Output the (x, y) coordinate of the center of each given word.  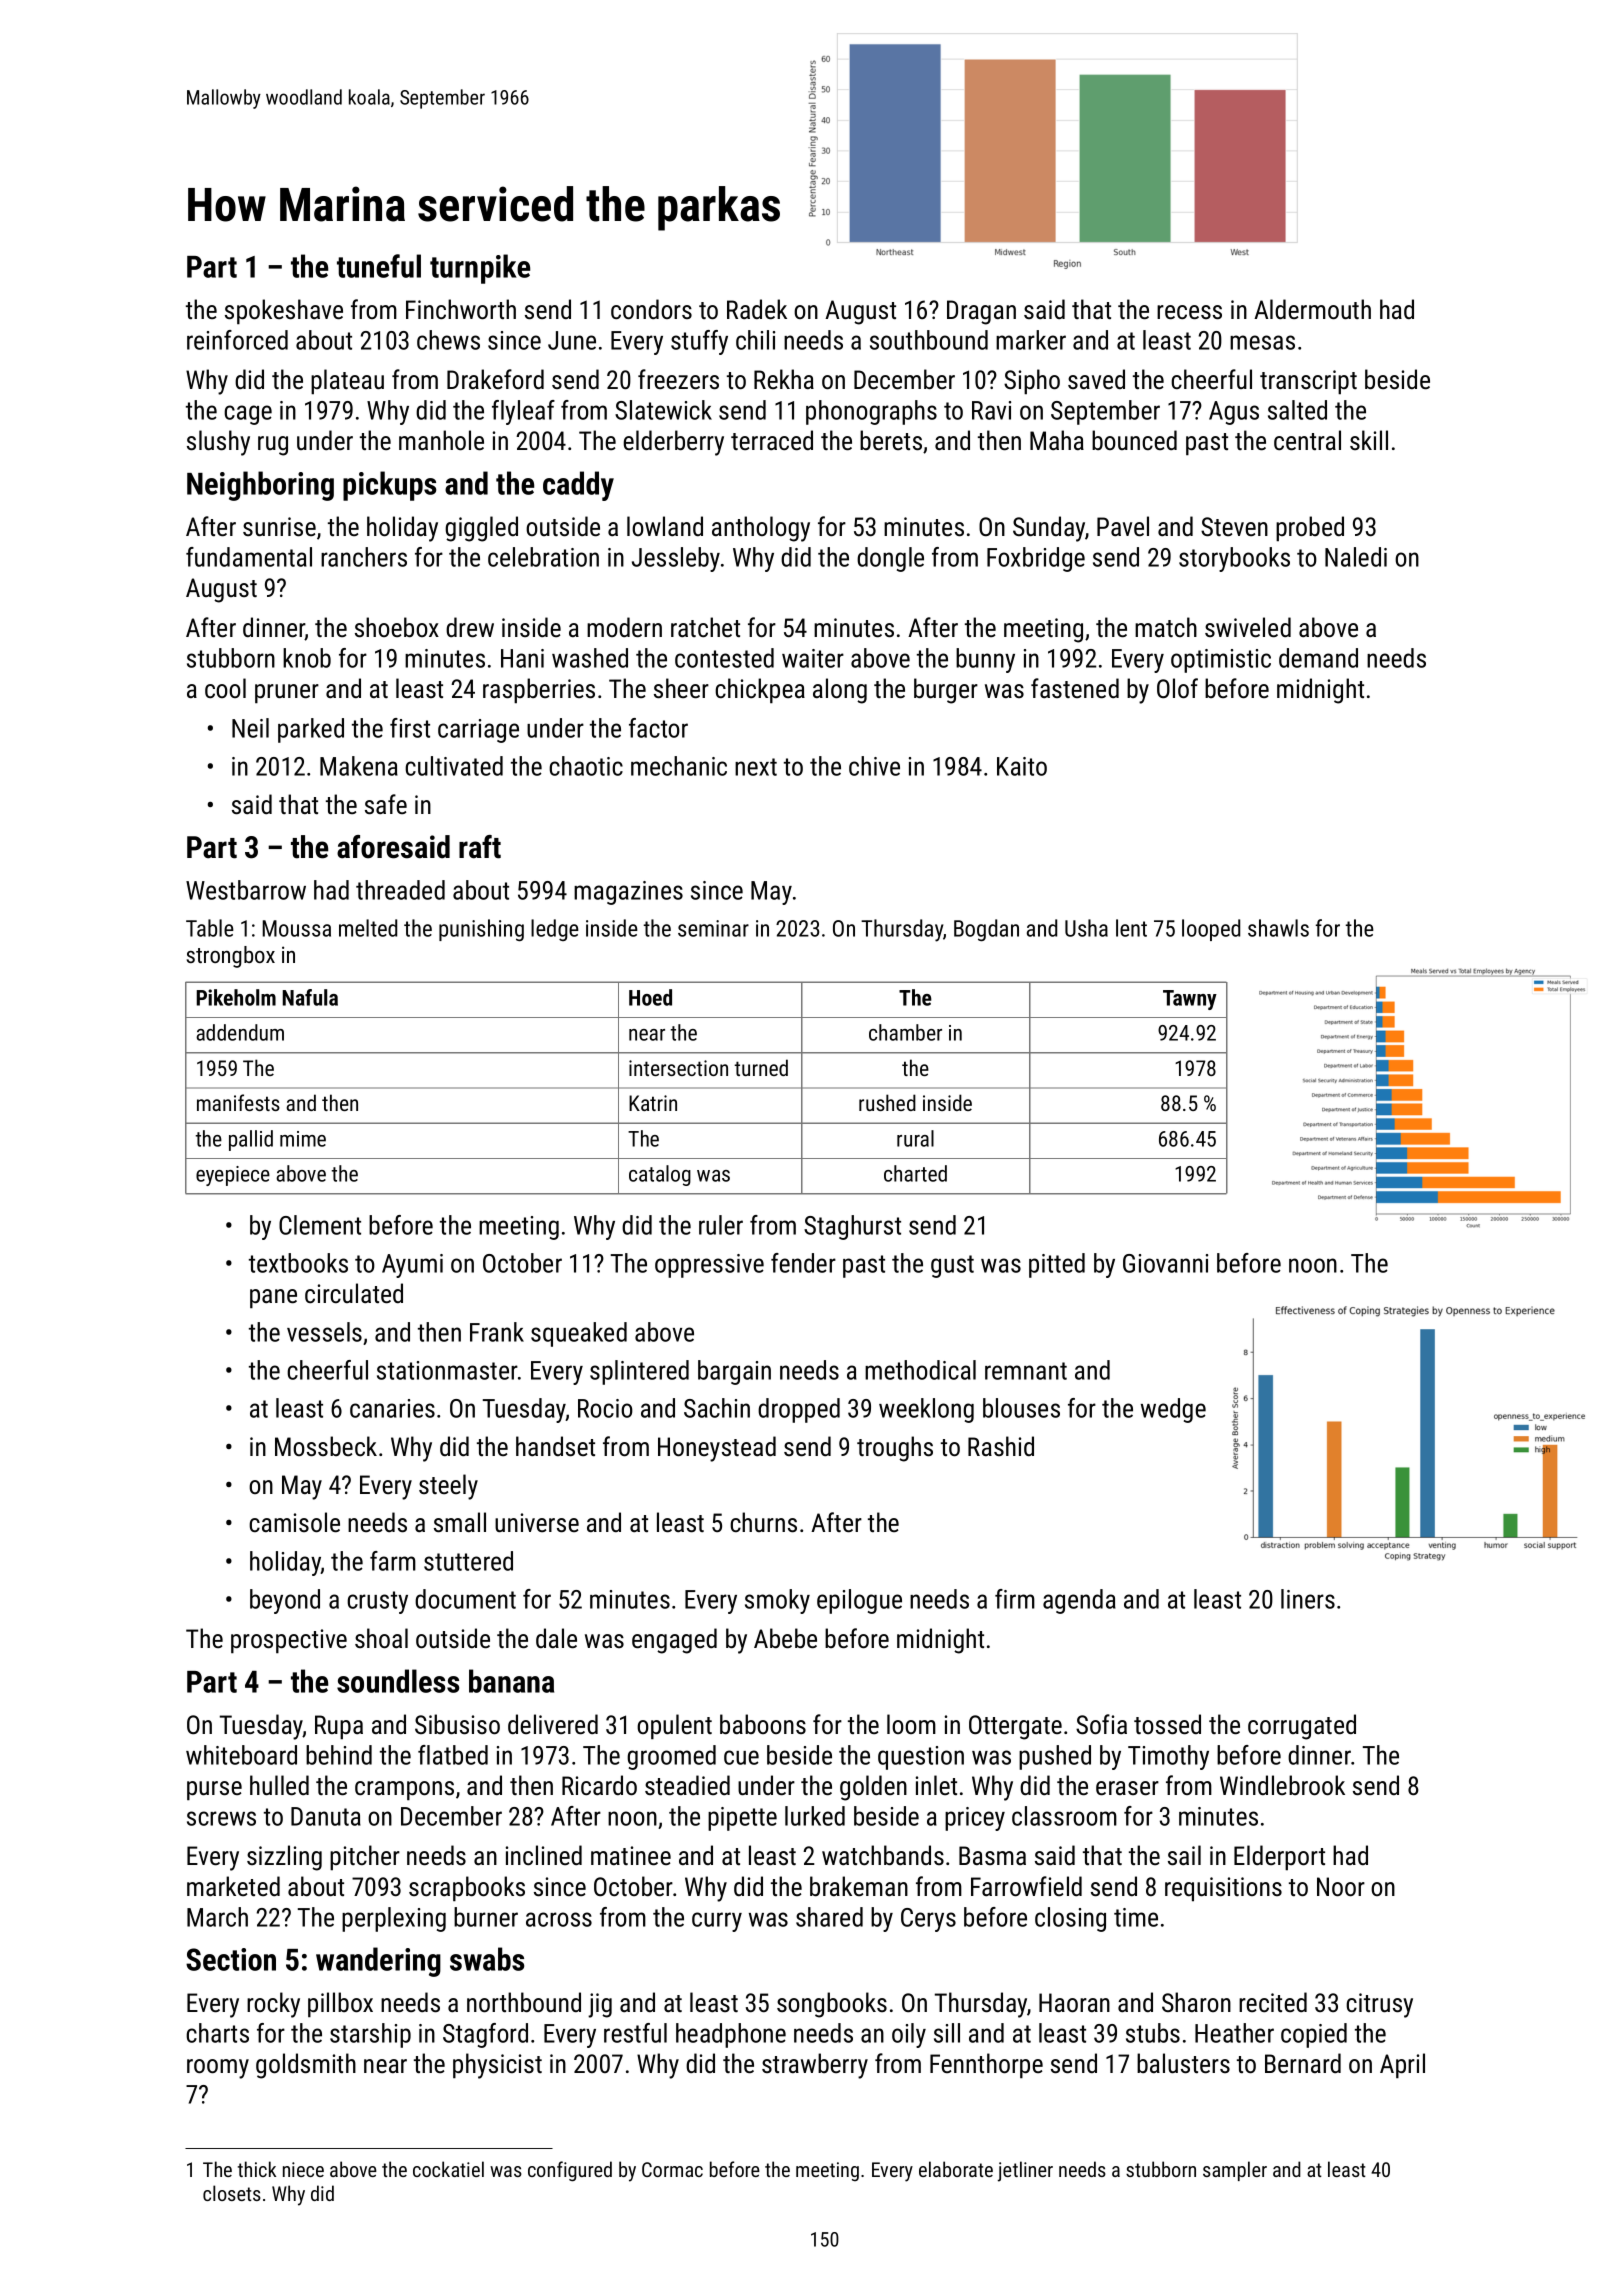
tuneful (379, 266)
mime (303, 1139)
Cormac (672, 2169)
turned (761, 1067)
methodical (920, 1370)
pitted (1057, 1265)
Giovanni (1165, 1263)
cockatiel (448, 2169)
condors (651, 309)
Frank (497, 1332)
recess (1189, 312)
